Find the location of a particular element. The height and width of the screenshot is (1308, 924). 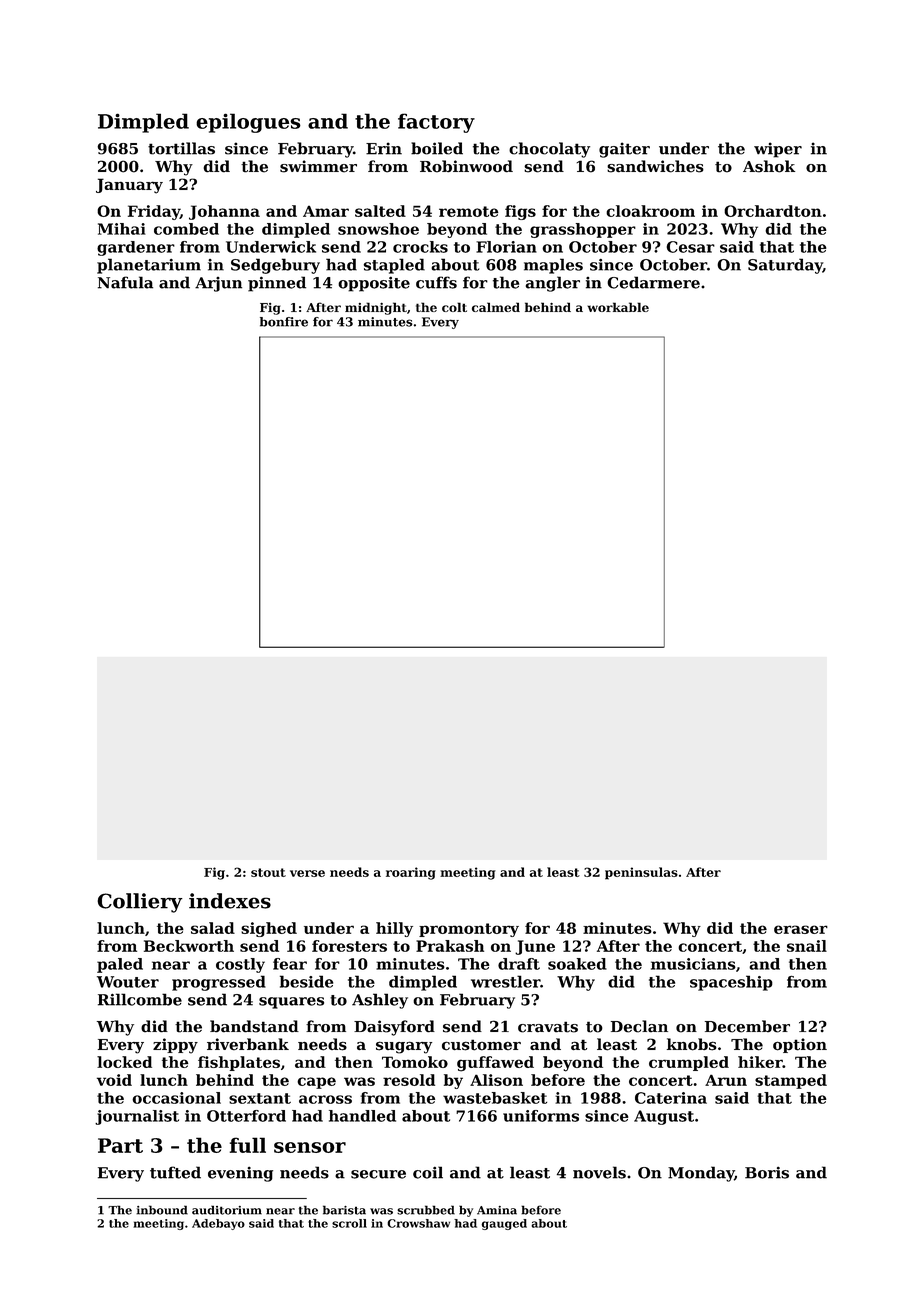

Crowshaw is located at coordinates (418, 1223).
